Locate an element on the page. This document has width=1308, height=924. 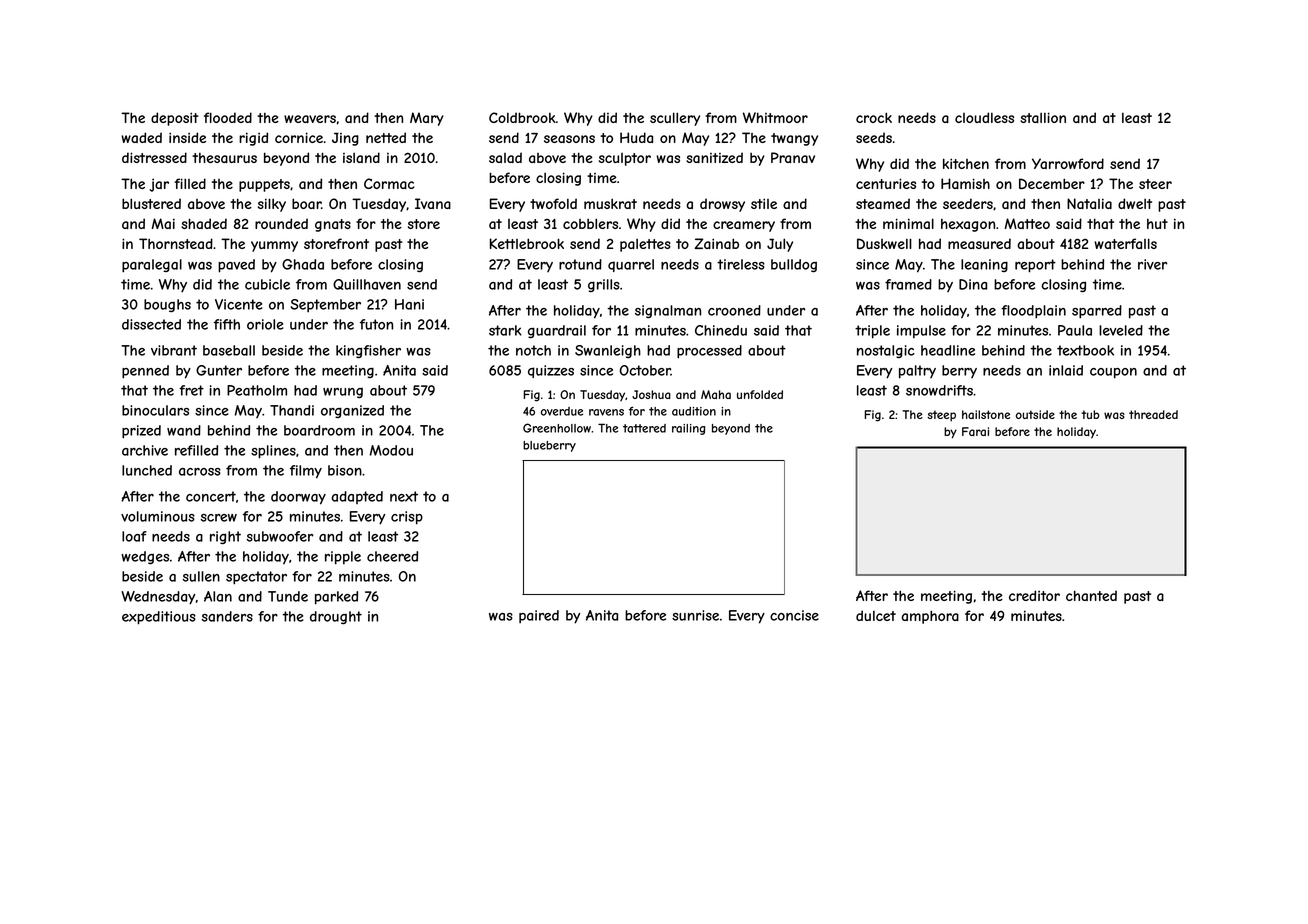
minimal is located at coordinates (908, 223).
